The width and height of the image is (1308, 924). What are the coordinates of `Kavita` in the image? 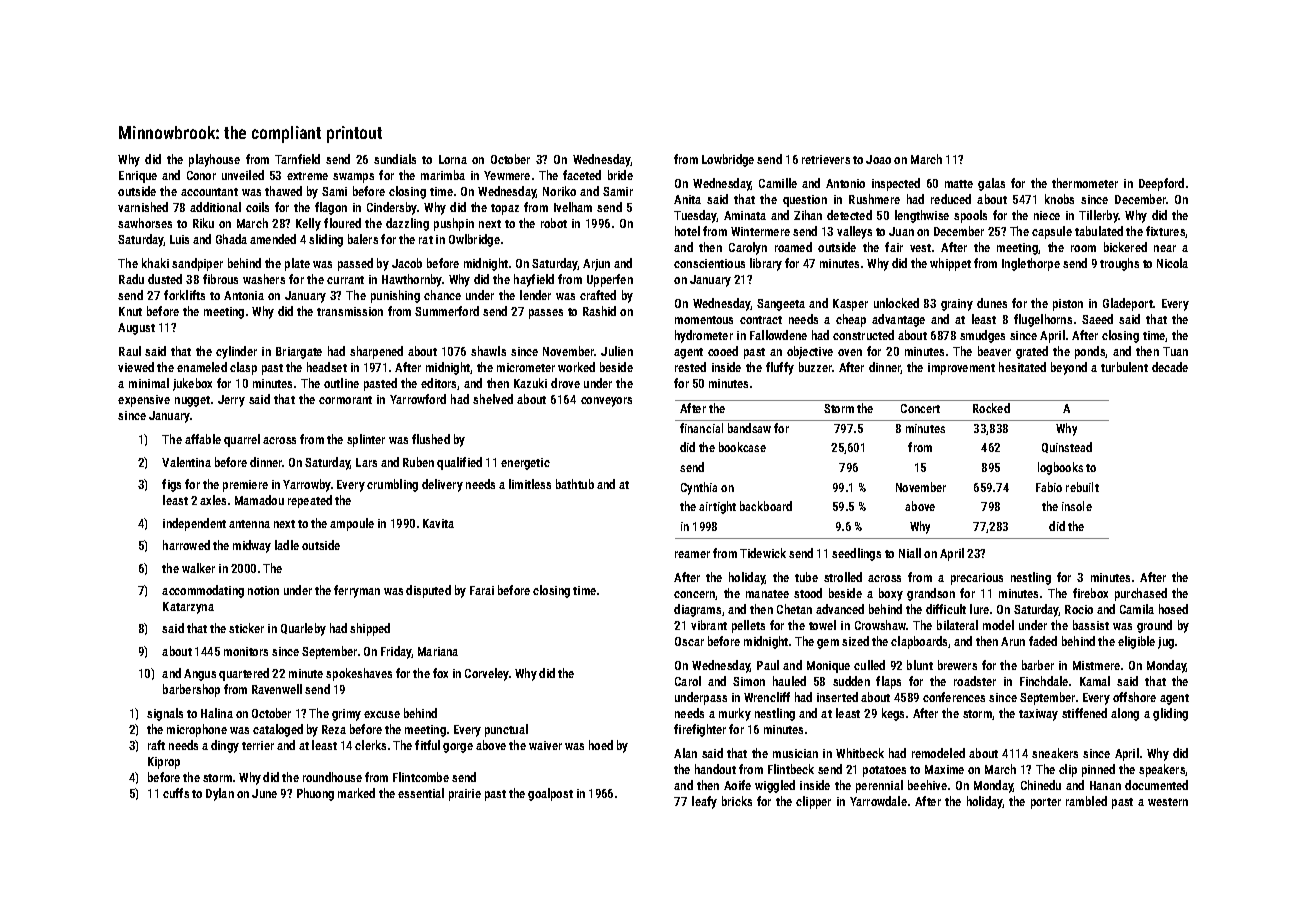 It's located at (438, 523).
